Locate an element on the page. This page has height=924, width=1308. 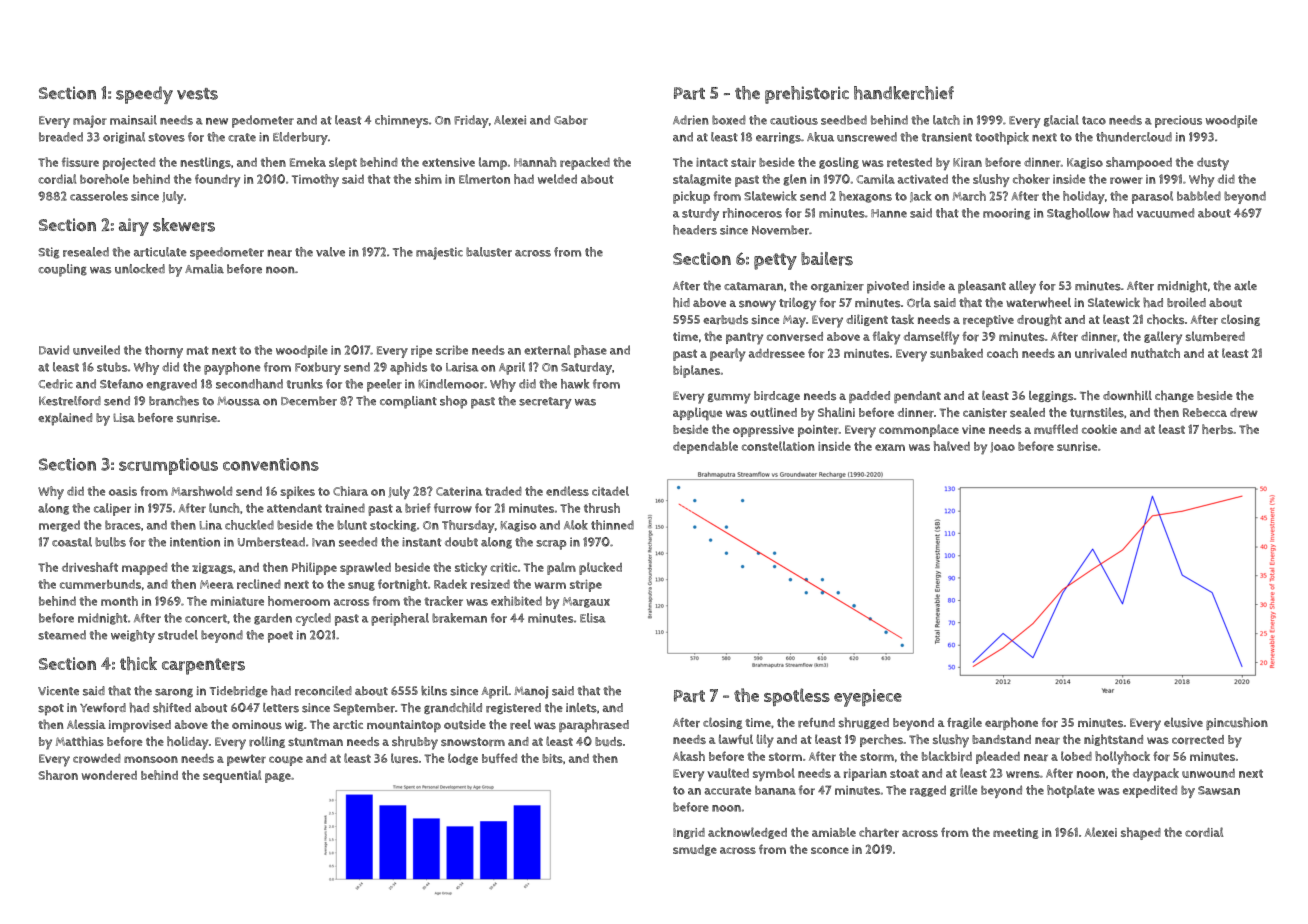
chuckled is located at coordinates (249, 525).
